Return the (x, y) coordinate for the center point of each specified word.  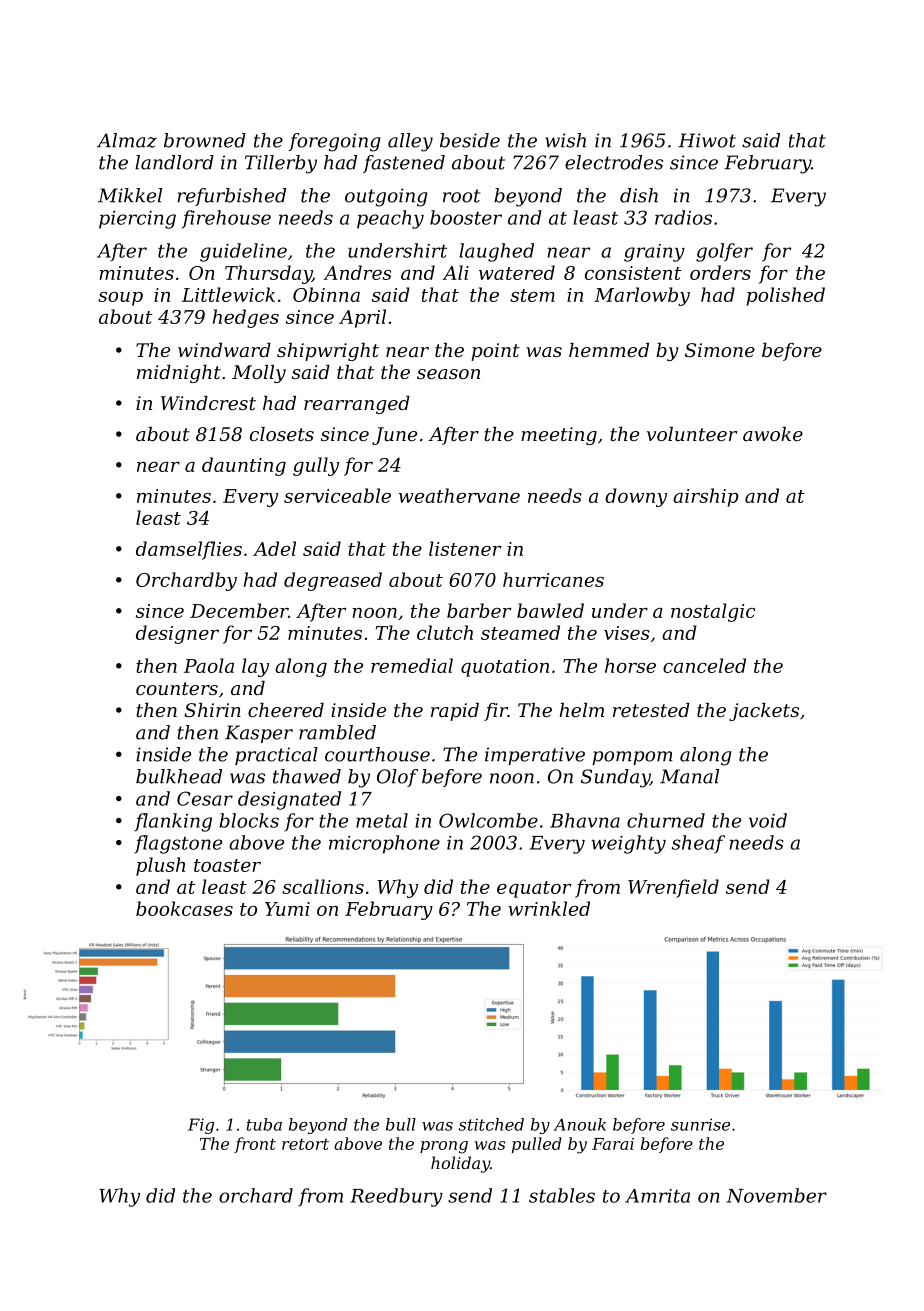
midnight (179, 374)
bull (401, 1124)
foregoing (334, 142)
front (255, 1145)
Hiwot (707, 140)
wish (565, 140)
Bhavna (585, 820)
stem (532, 295)
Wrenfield (673, 888)
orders (720, 272)
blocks (249, 820)
